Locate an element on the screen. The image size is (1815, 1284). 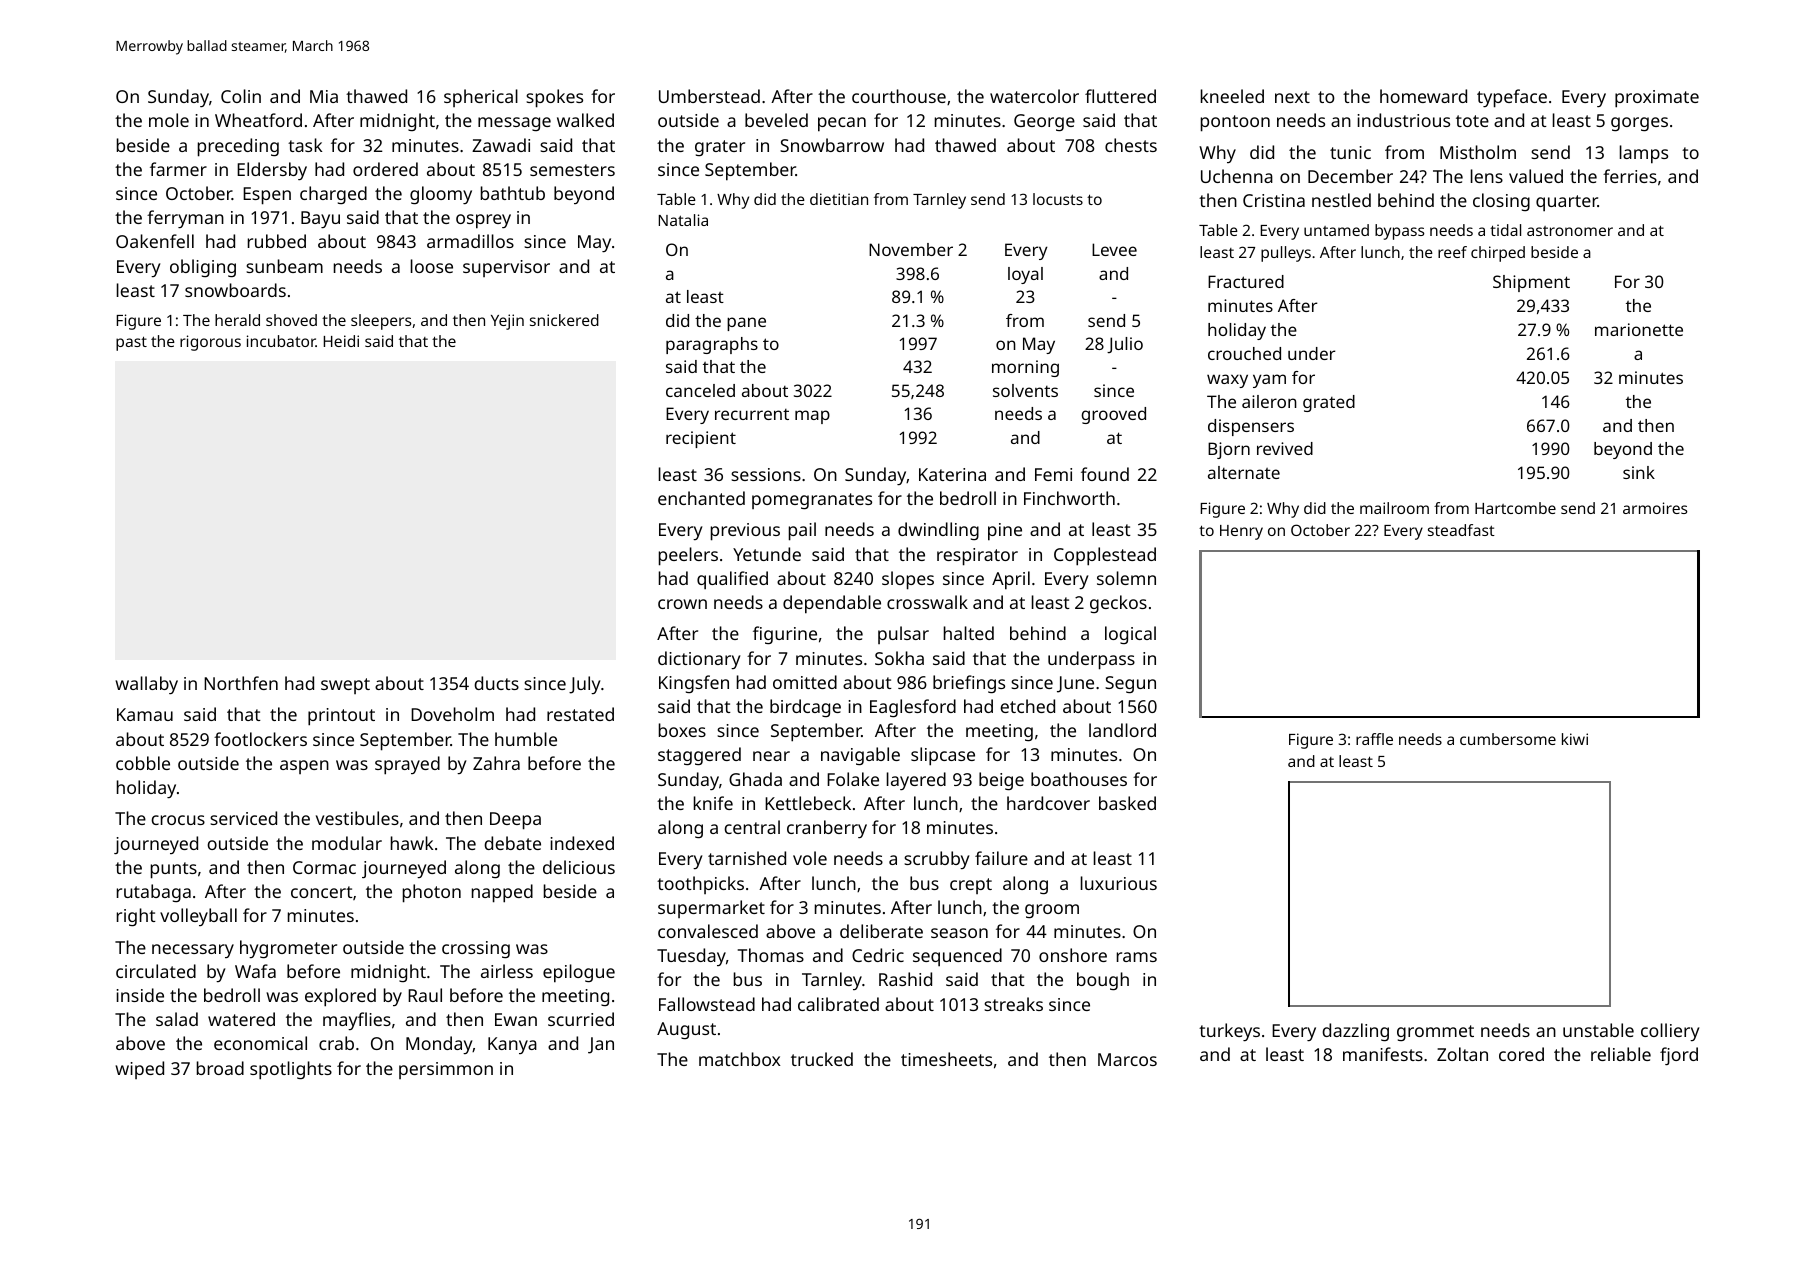
armadillos is located at coordinates (470, 241).
